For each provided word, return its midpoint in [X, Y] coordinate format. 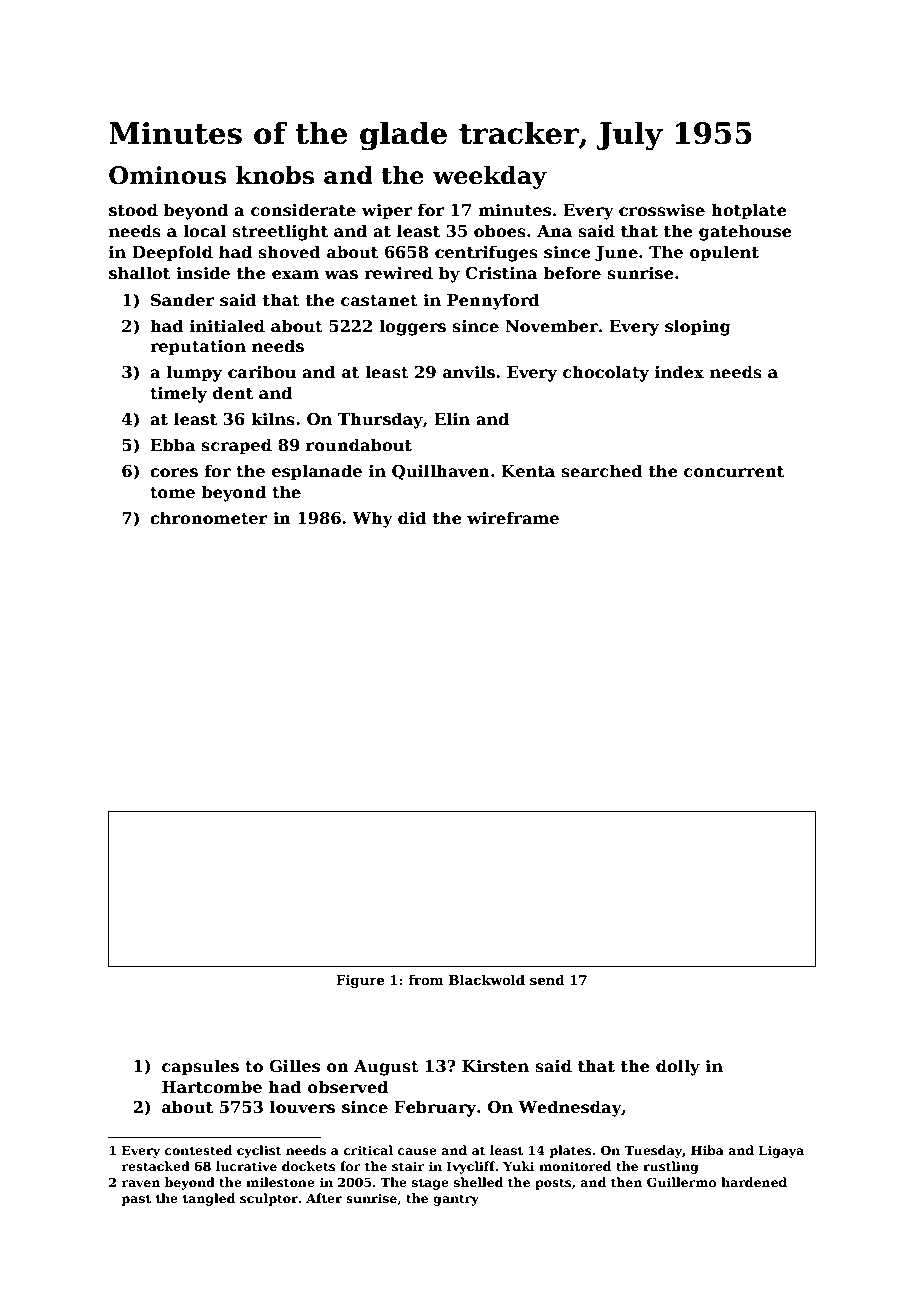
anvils [469, 372]
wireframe [513, 518]
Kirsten [495, 1066]
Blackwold [487, 980]
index [679, 371]
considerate [303, 210]
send [547, 980]
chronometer [209, 518]
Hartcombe [212, 1087]
